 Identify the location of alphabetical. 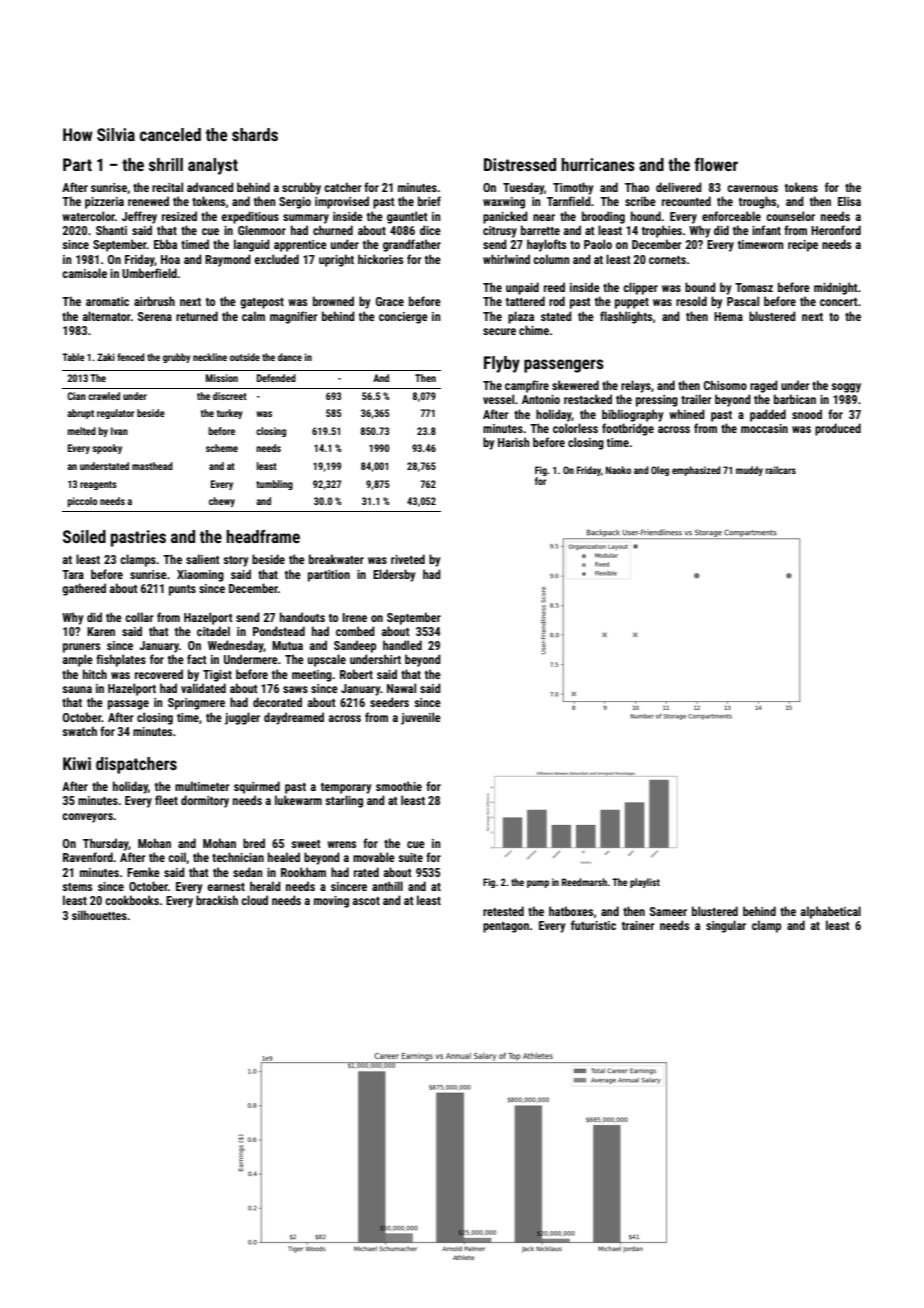
(831, 912).
